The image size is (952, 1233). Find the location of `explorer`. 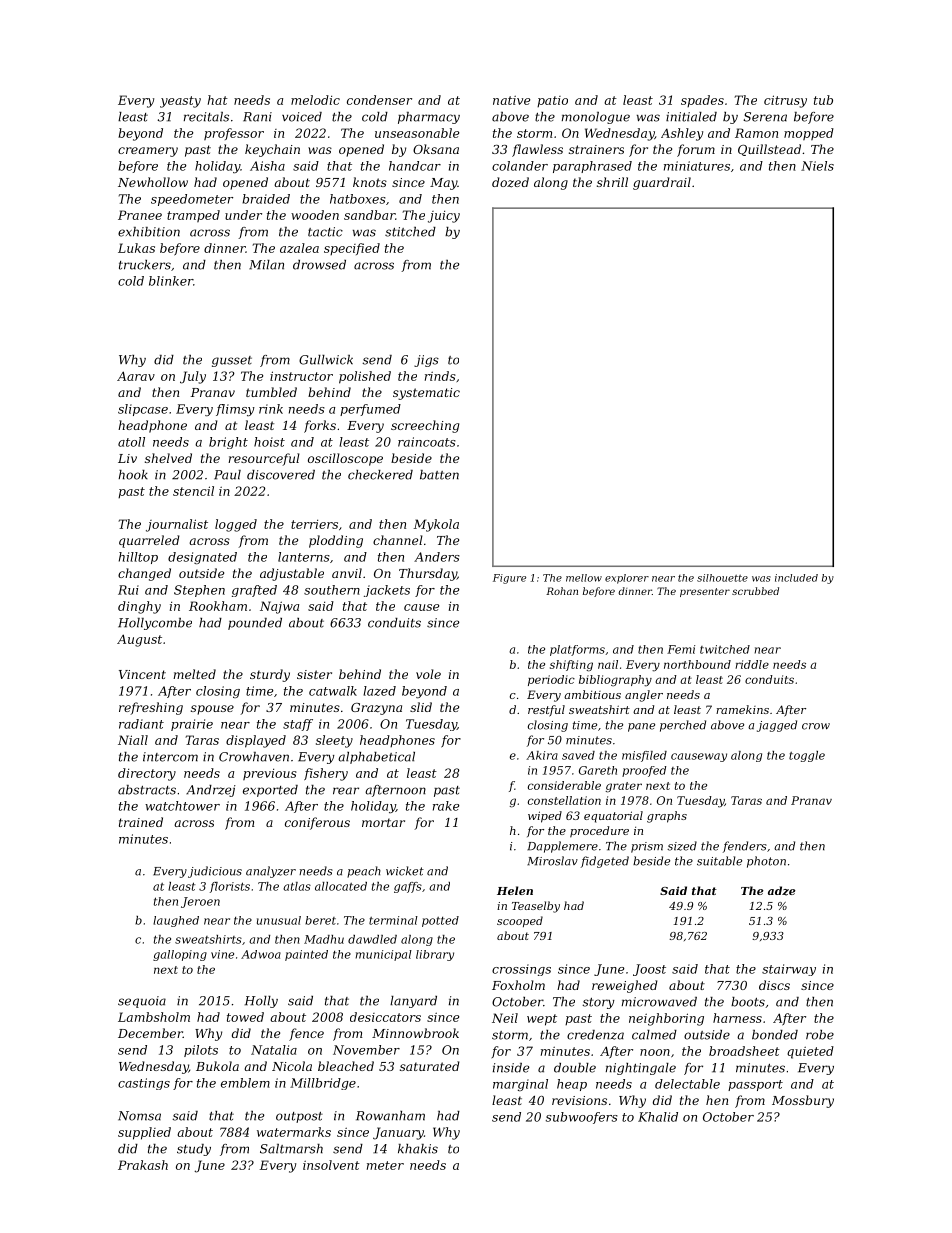

explorer is located at coordinates (627, 579).
